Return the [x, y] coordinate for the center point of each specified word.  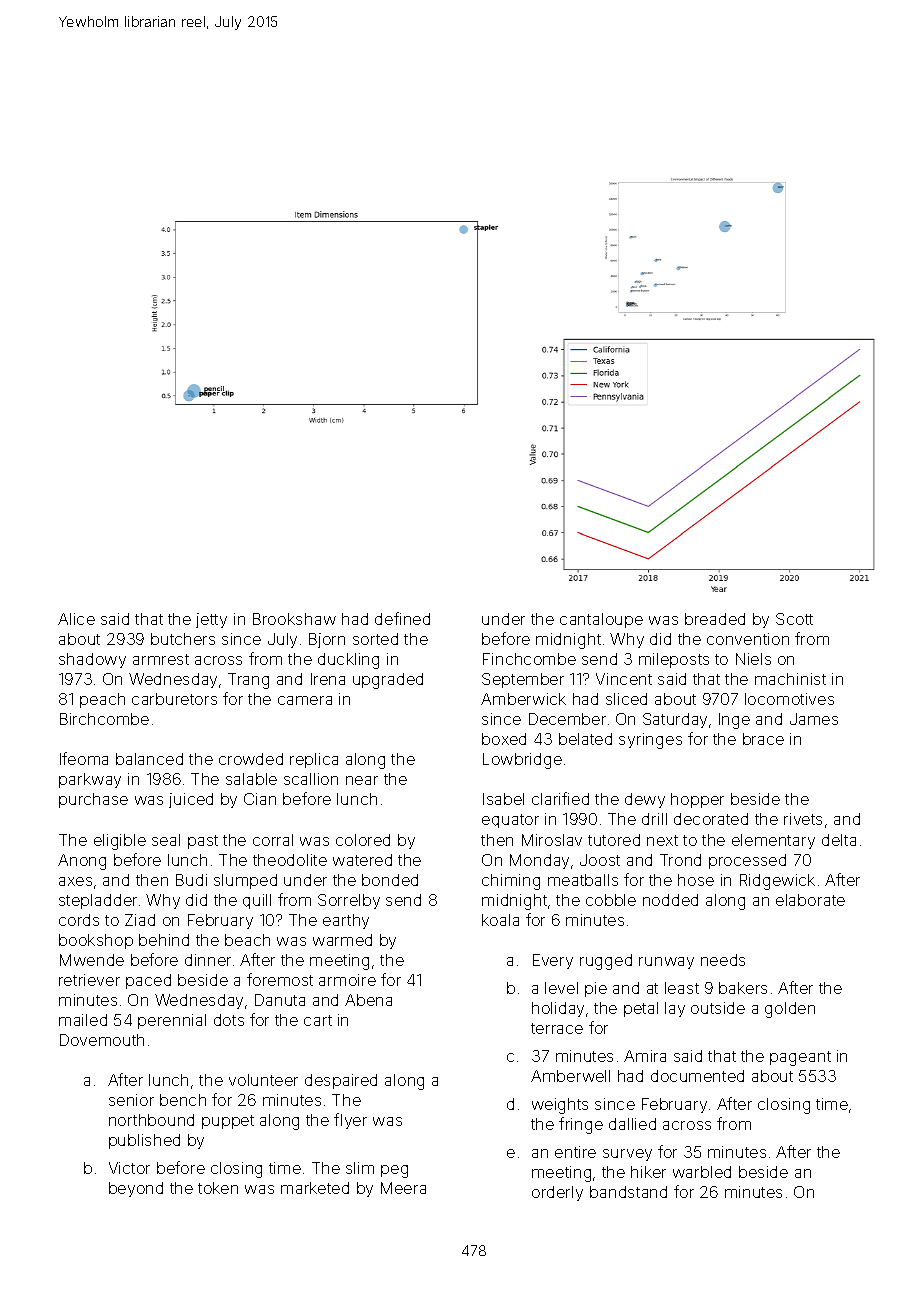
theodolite [290, 860]
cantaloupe [601, 620]
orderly [557, 1193]
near [362, 780]
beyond [136, 1189]
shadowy [92, 660]
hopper [697, 800]
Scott [794, 619]
